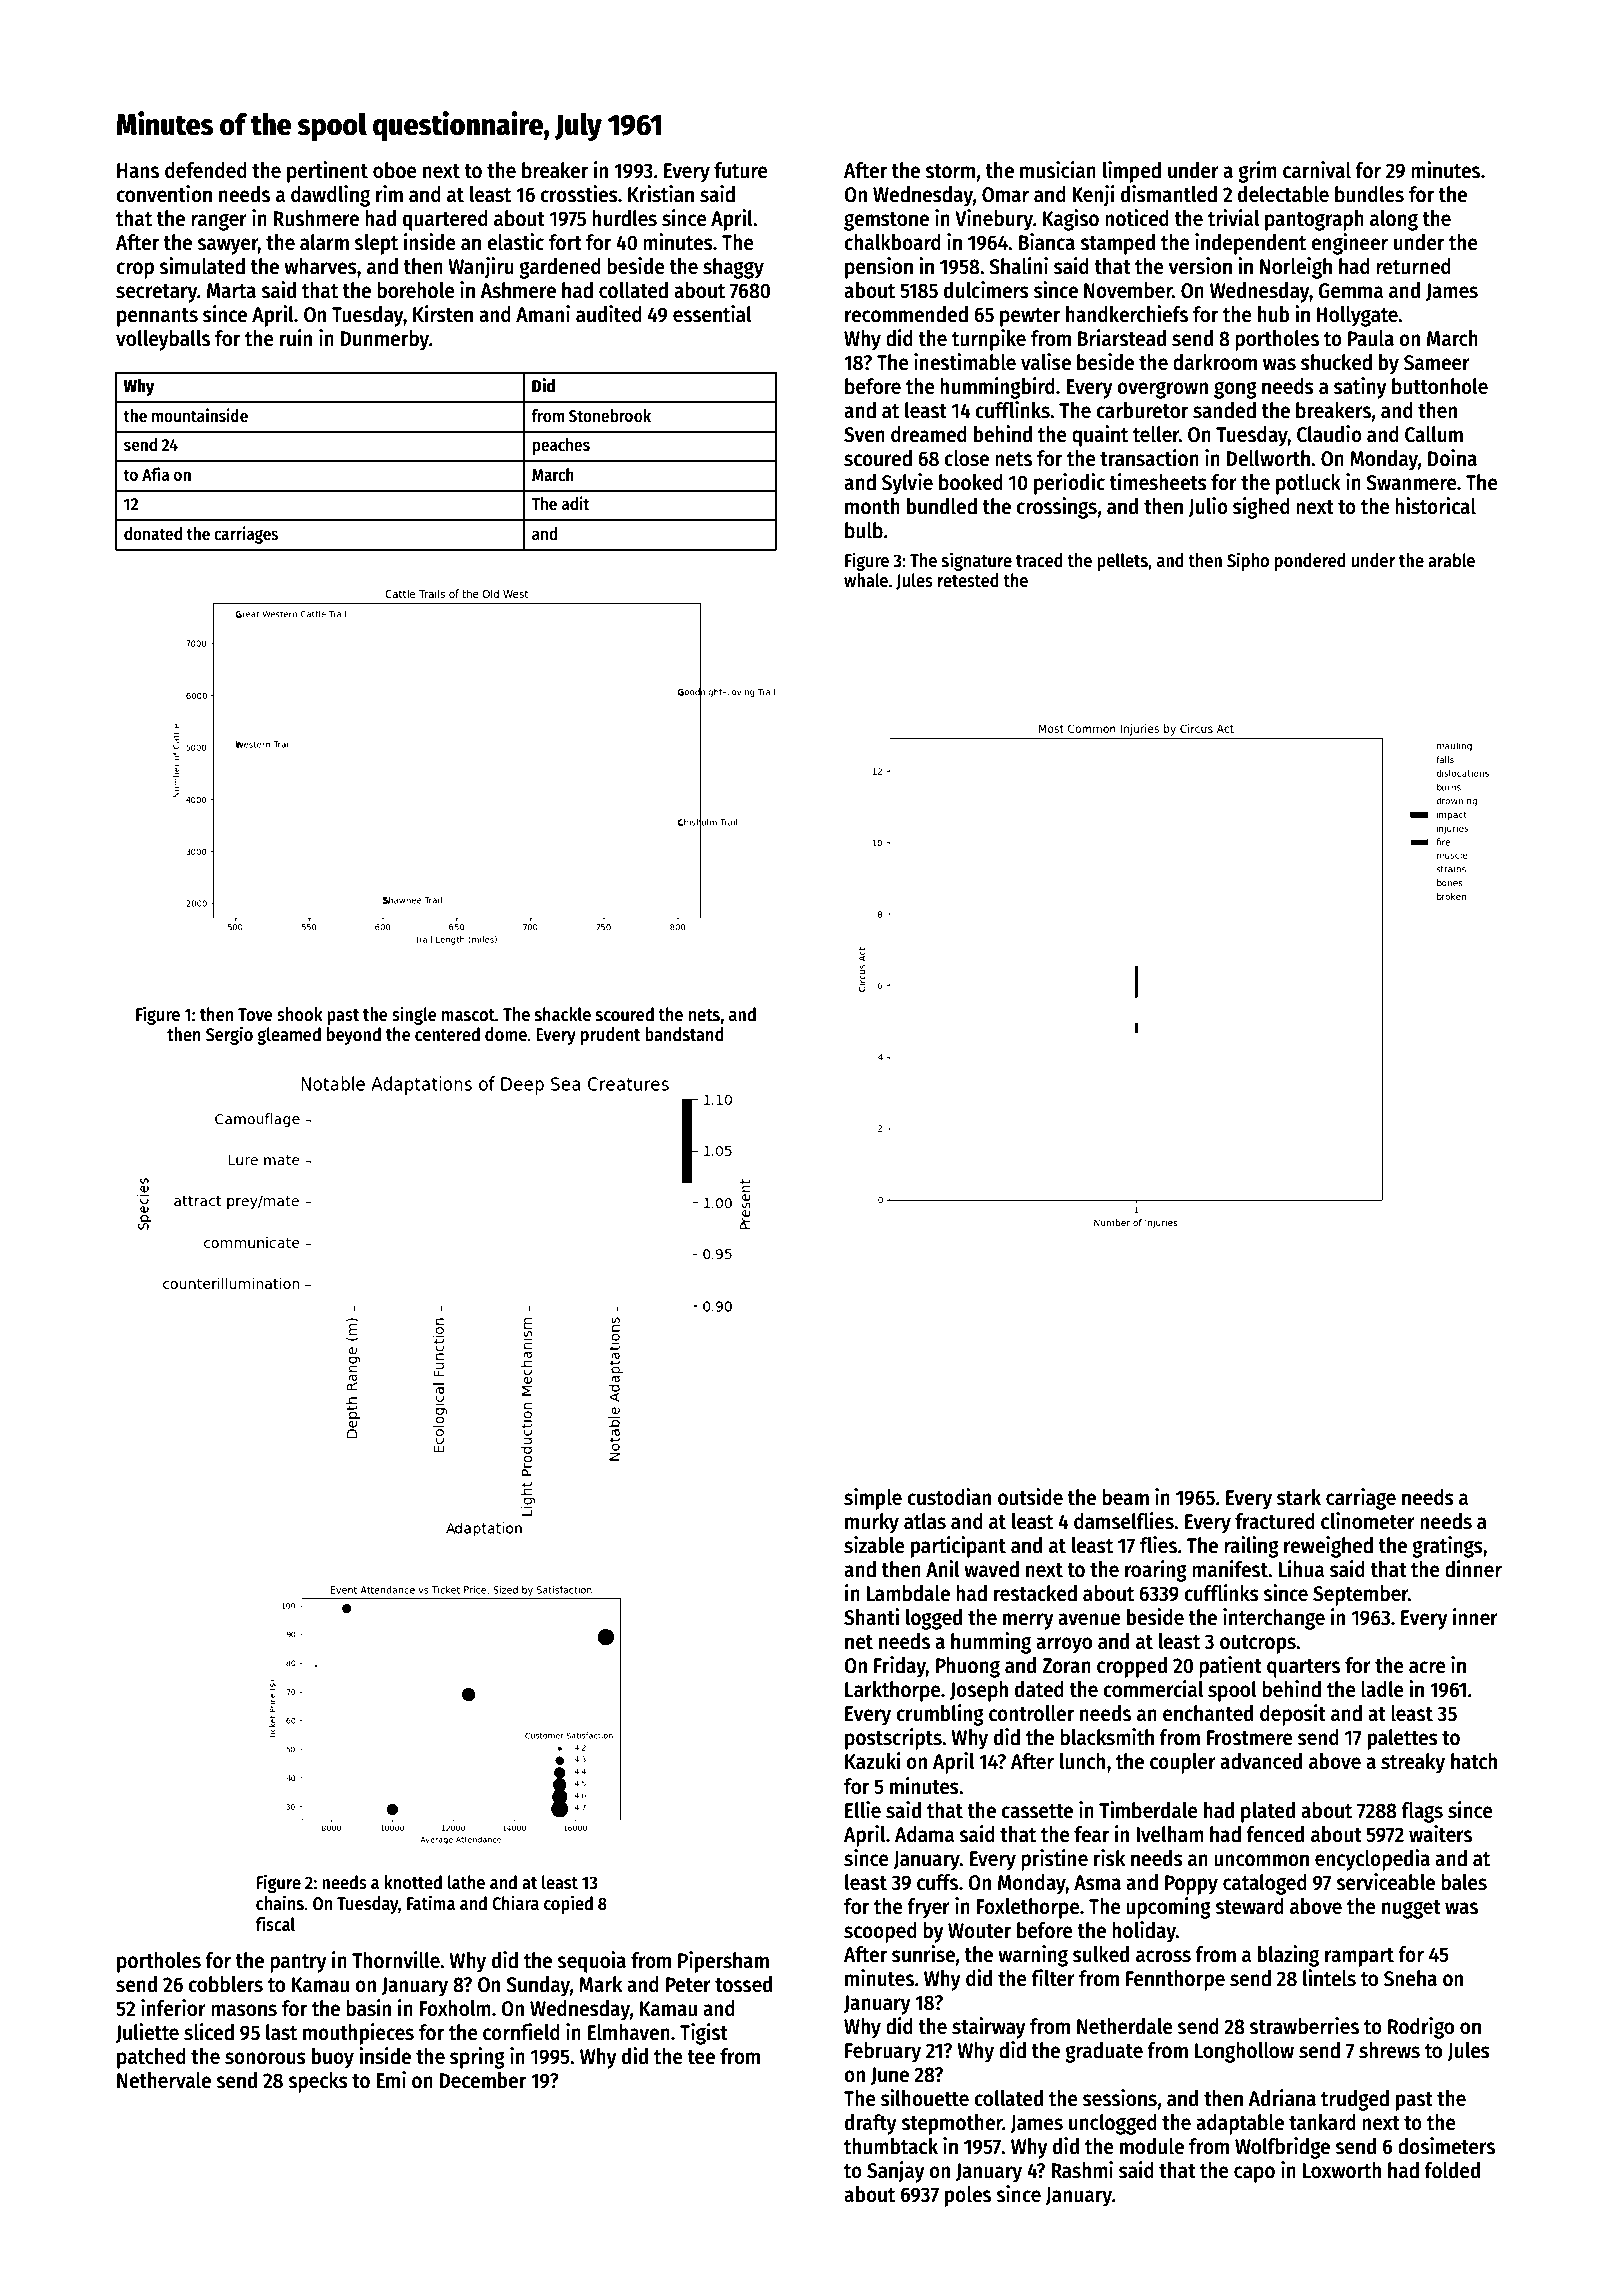  I want to click on retested, so click(968, 580).
